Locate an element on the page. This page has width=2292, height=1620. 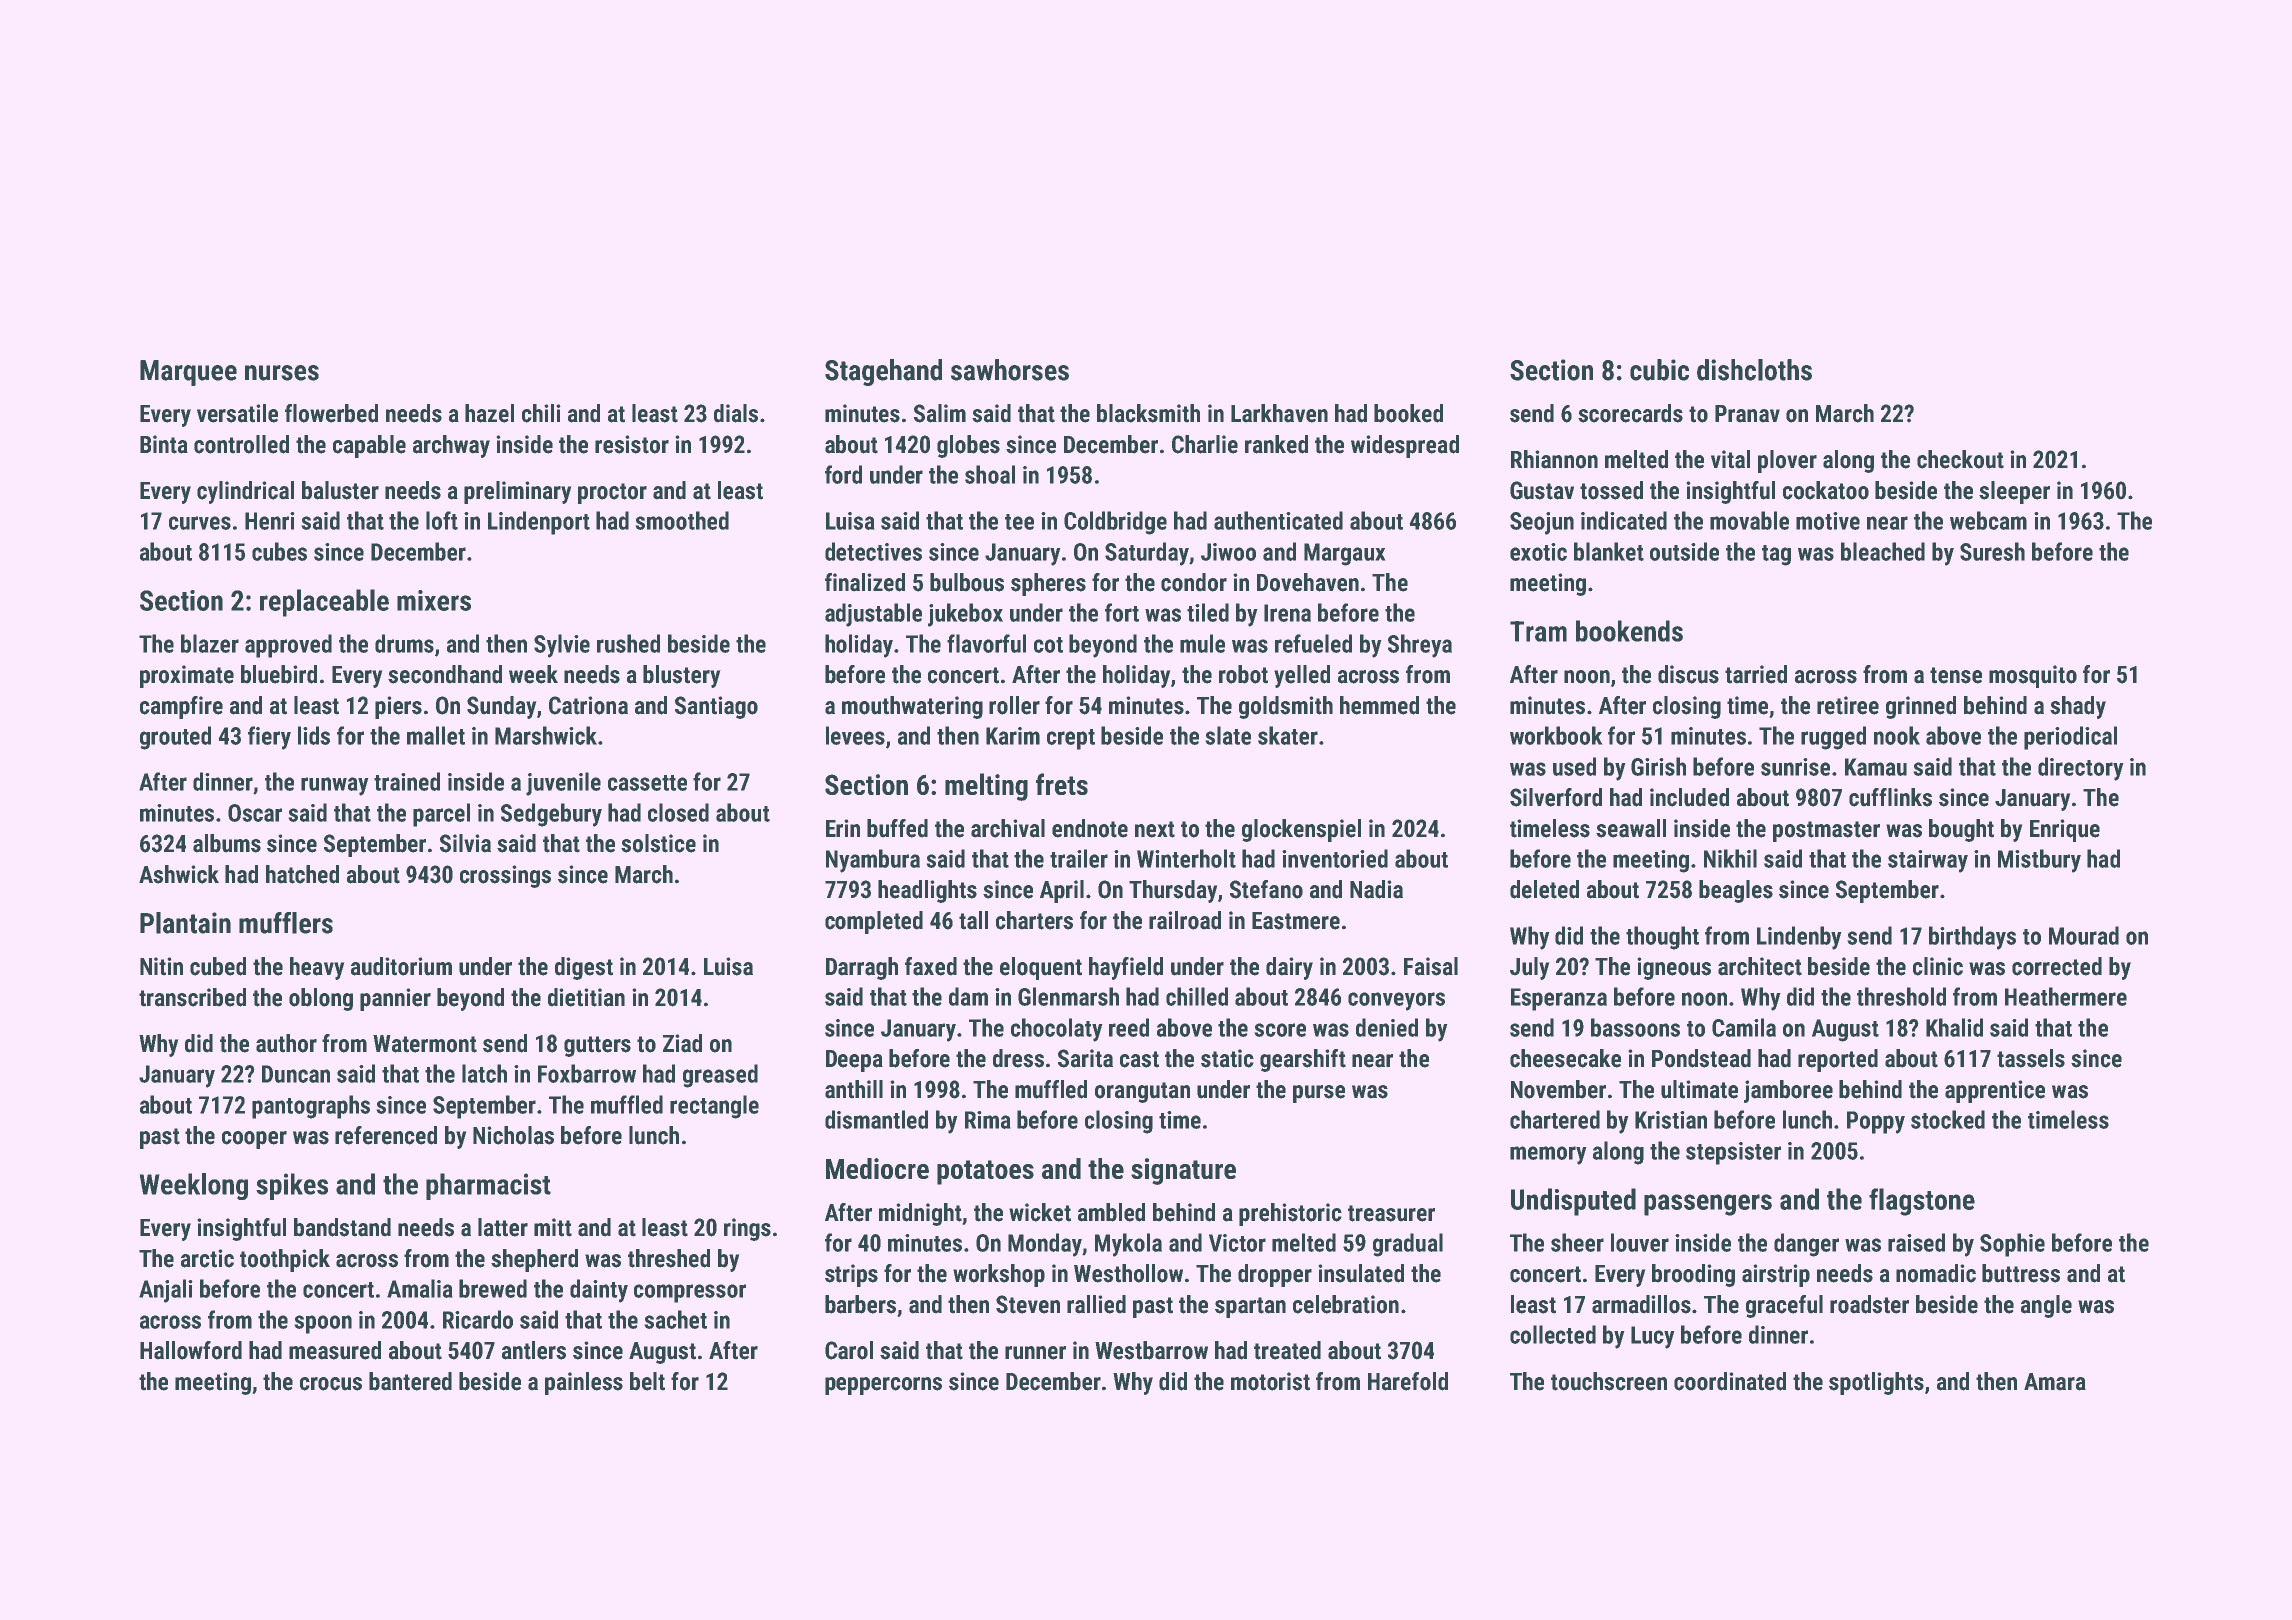
stocked is located at coordinates (1948, 1119).
